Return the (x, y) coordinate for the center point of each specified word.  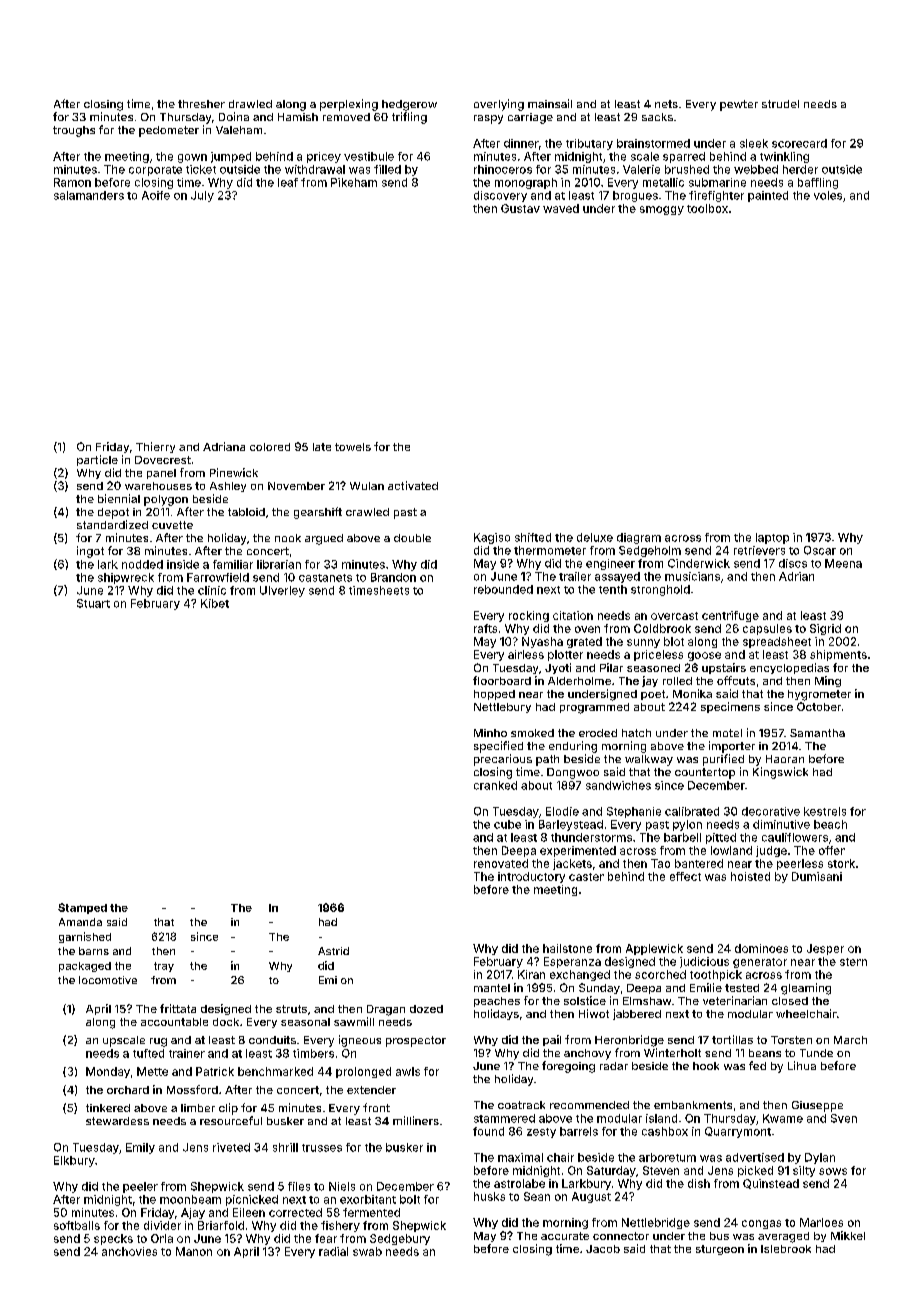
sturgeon (720, 1250)
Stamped (82, 908)
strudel (780, 104)
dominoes (761, 948)
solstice (585, 1000)
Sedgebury (400, 1239)
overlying (499, 105)
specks (113, 1239)
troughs (74, 131)
